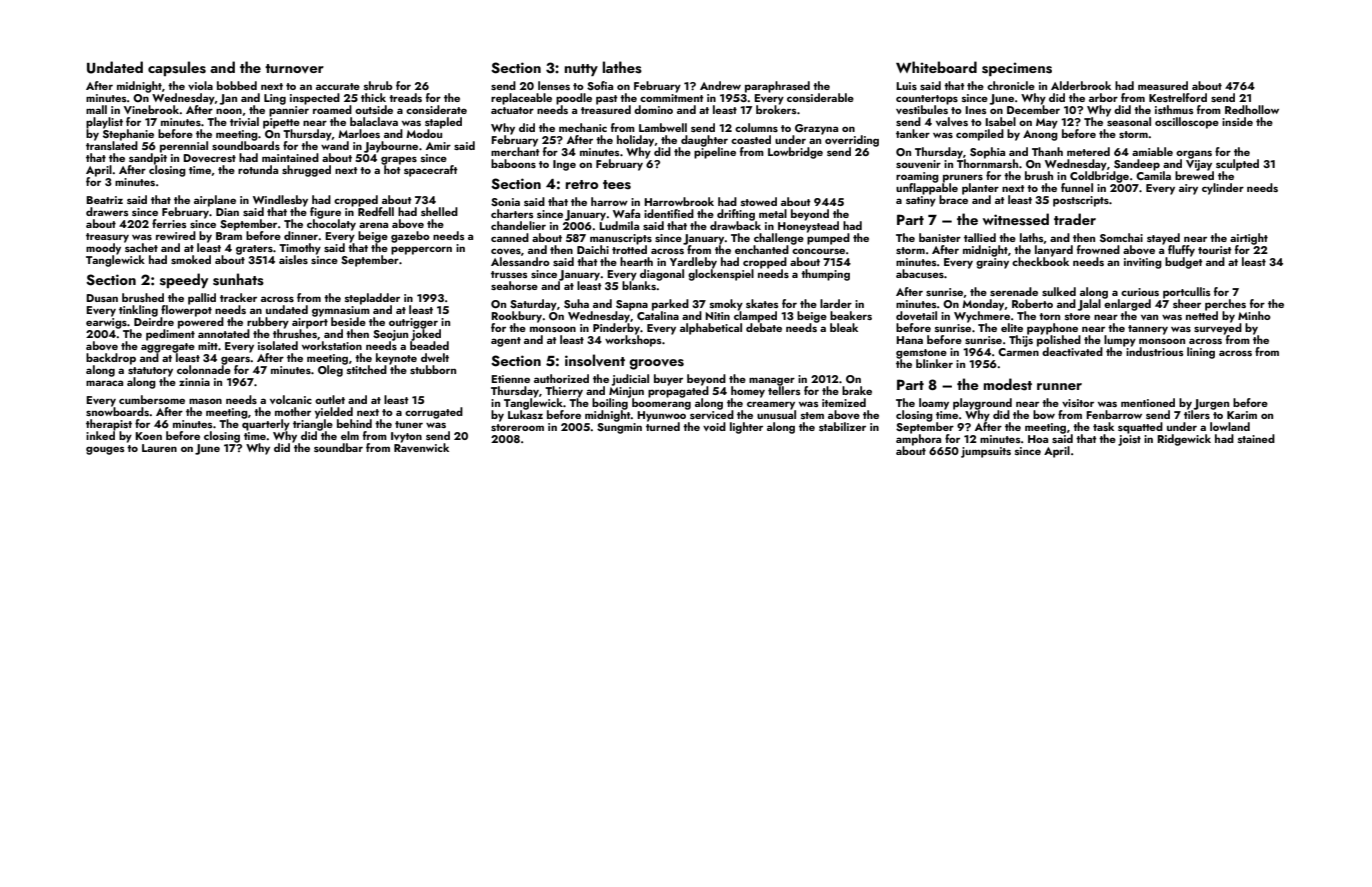 Image resolution: width=1372 pixels, height=887 pixels. Describe the element at coordinates (294, 68) in the screenshot. I see `turnover` at that location.
